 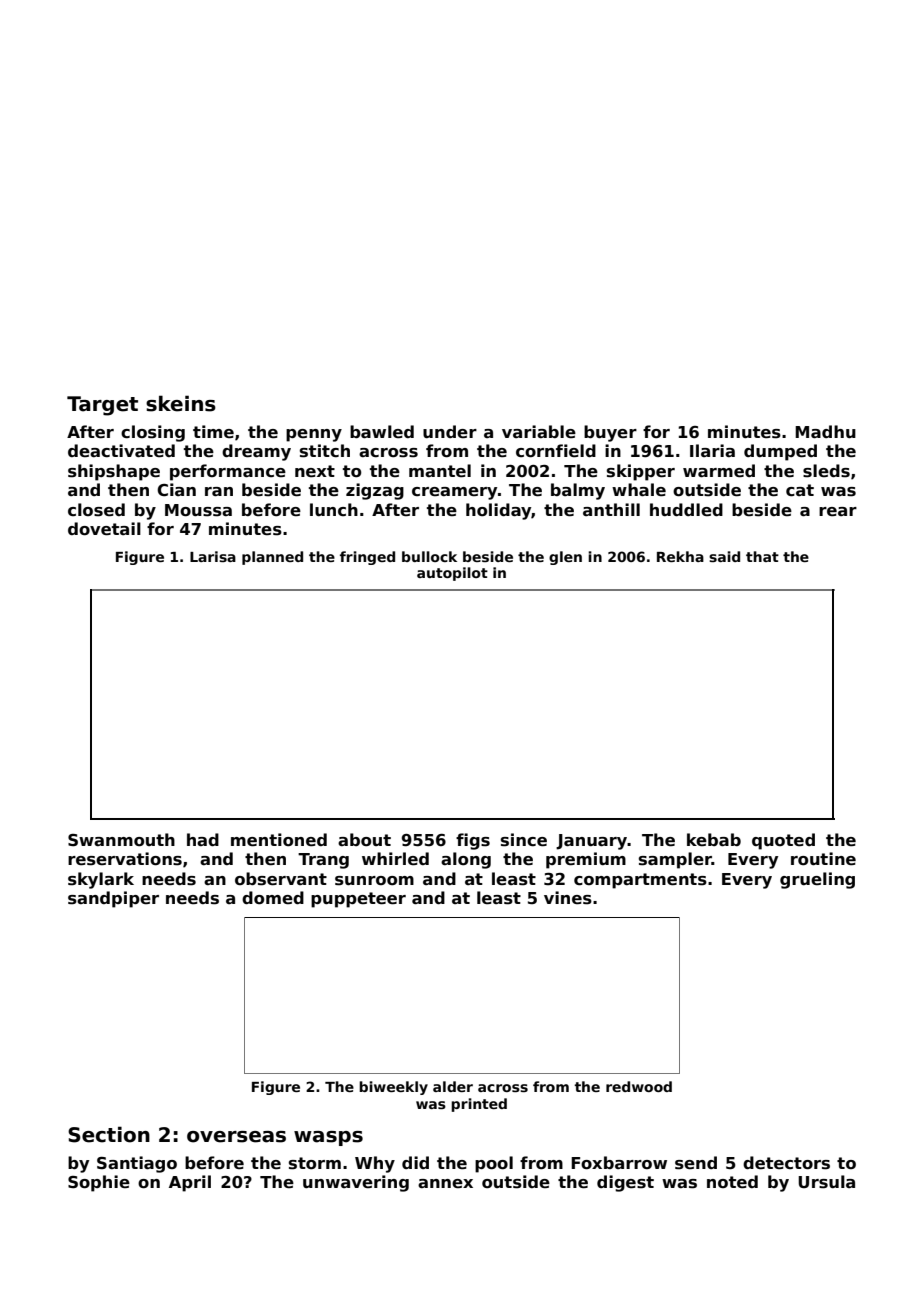 I want to click on Swanmouth, so click(x=121, y=840).
